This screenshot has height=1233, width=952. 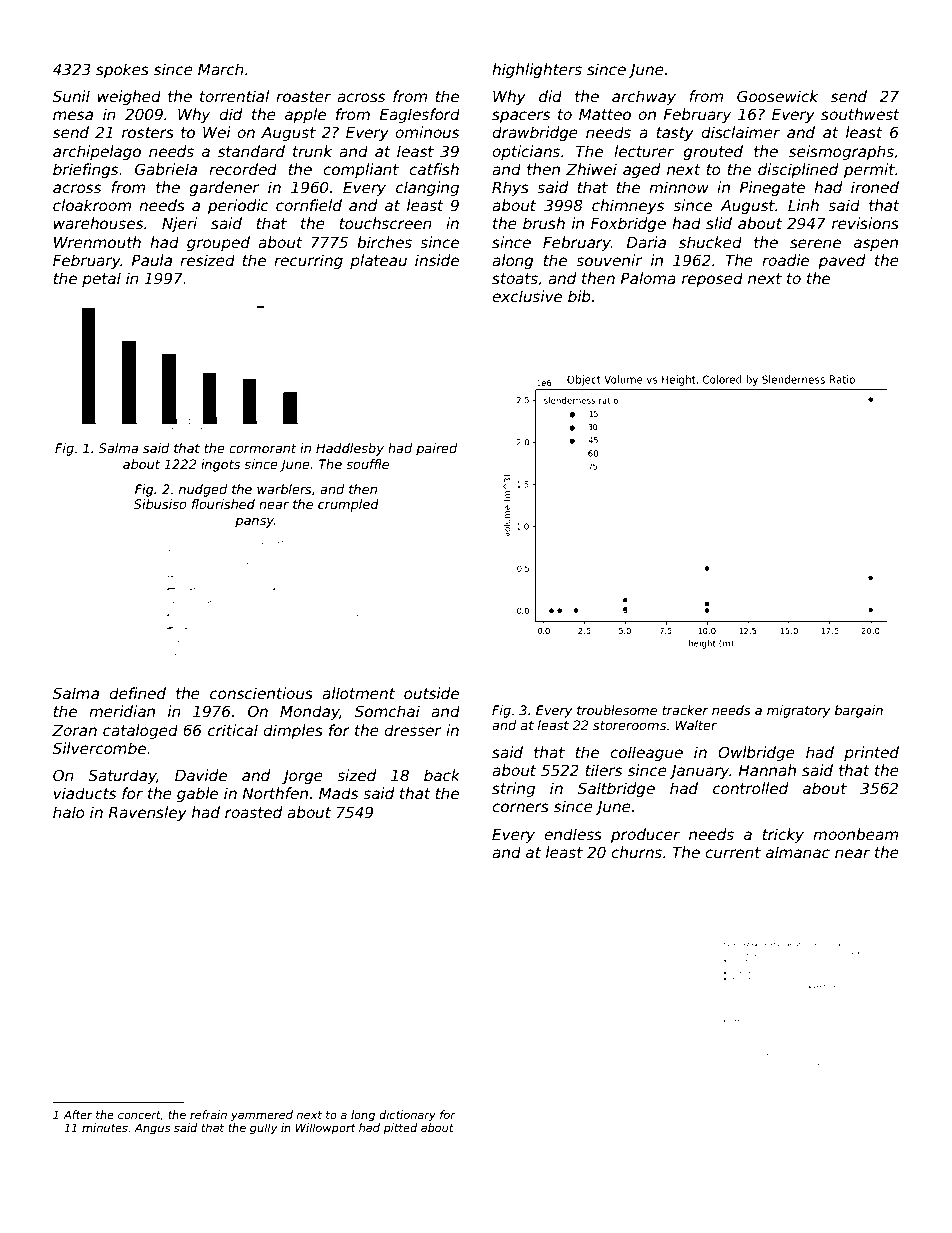 What do you see at coordinates (609, 260) in the screenshot?
I see `souvenir` at bounding box center [609, 260].
